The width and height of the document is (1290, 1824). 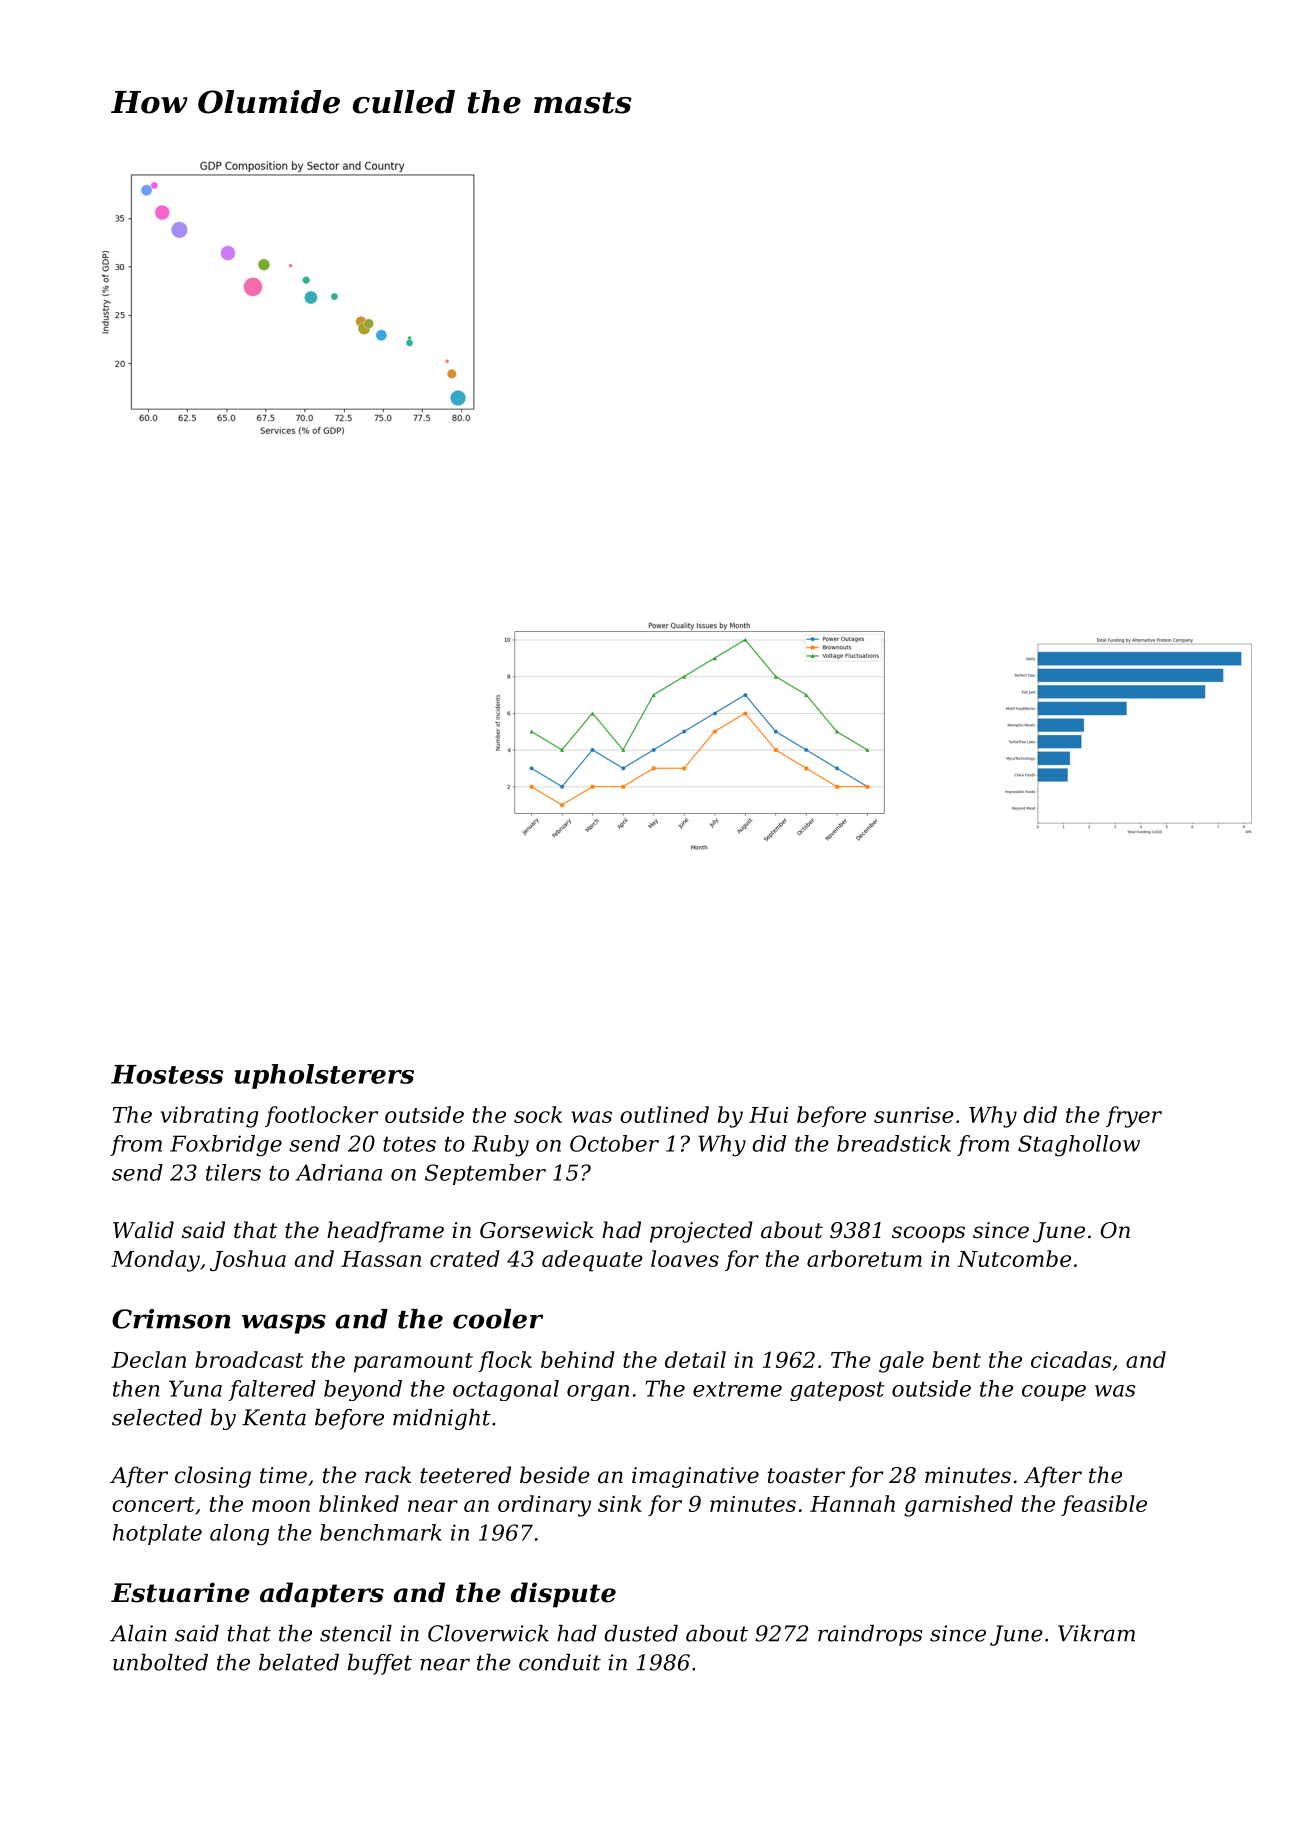 I want to click on cooler, so click(x=498, y=1319).
